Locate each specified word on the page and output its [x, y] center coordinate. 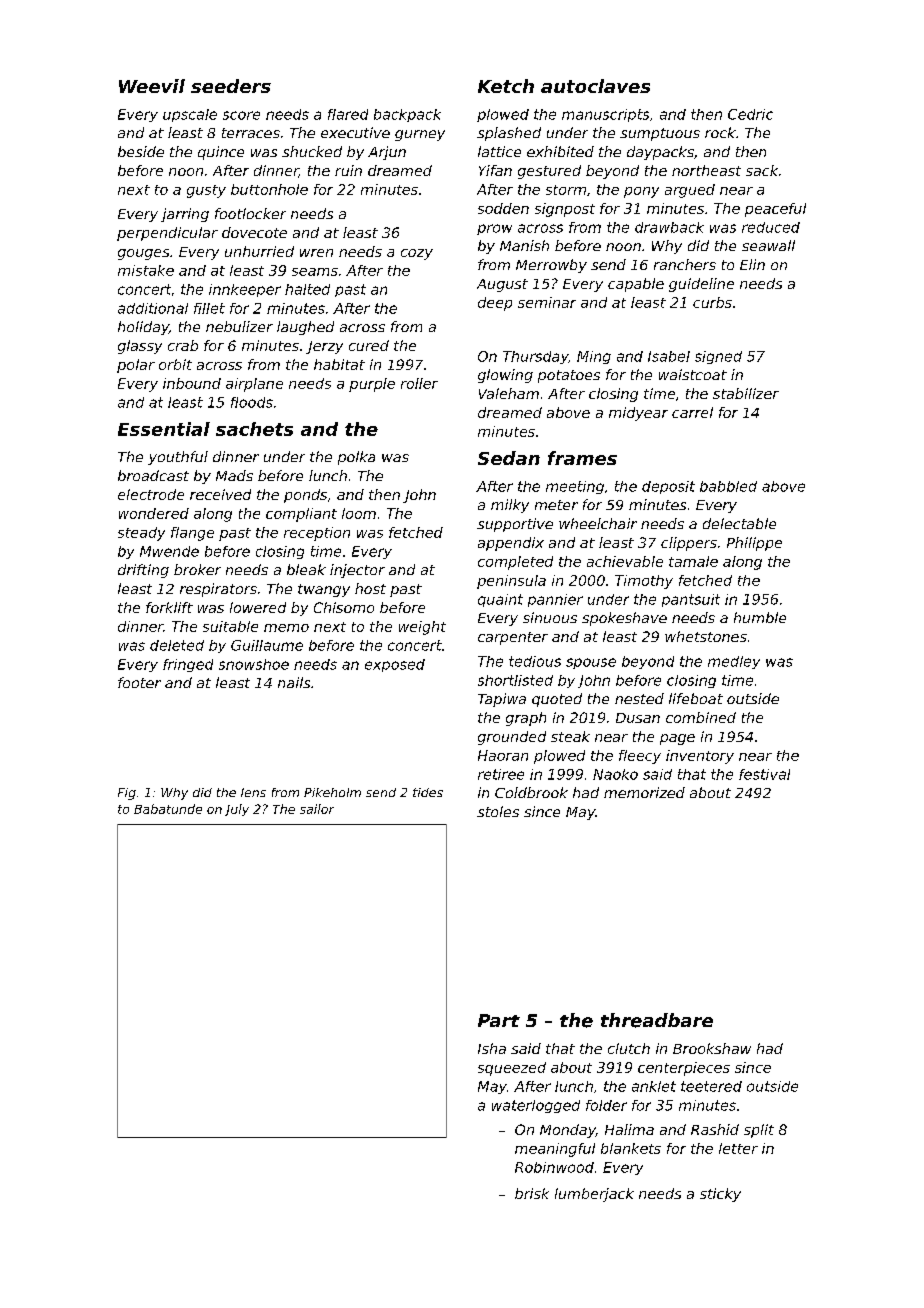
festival [764, 774]
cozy [417, 254]
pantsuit [691, 600]
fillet [209, 308]
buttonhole [269, 189]
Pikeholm [332, 792]
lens [253, 792]
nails [294, 682]
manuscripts [605, 115]
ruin [348, 170]
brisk [532, 1193]
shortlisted [515, 680]
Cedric [750, 114]
